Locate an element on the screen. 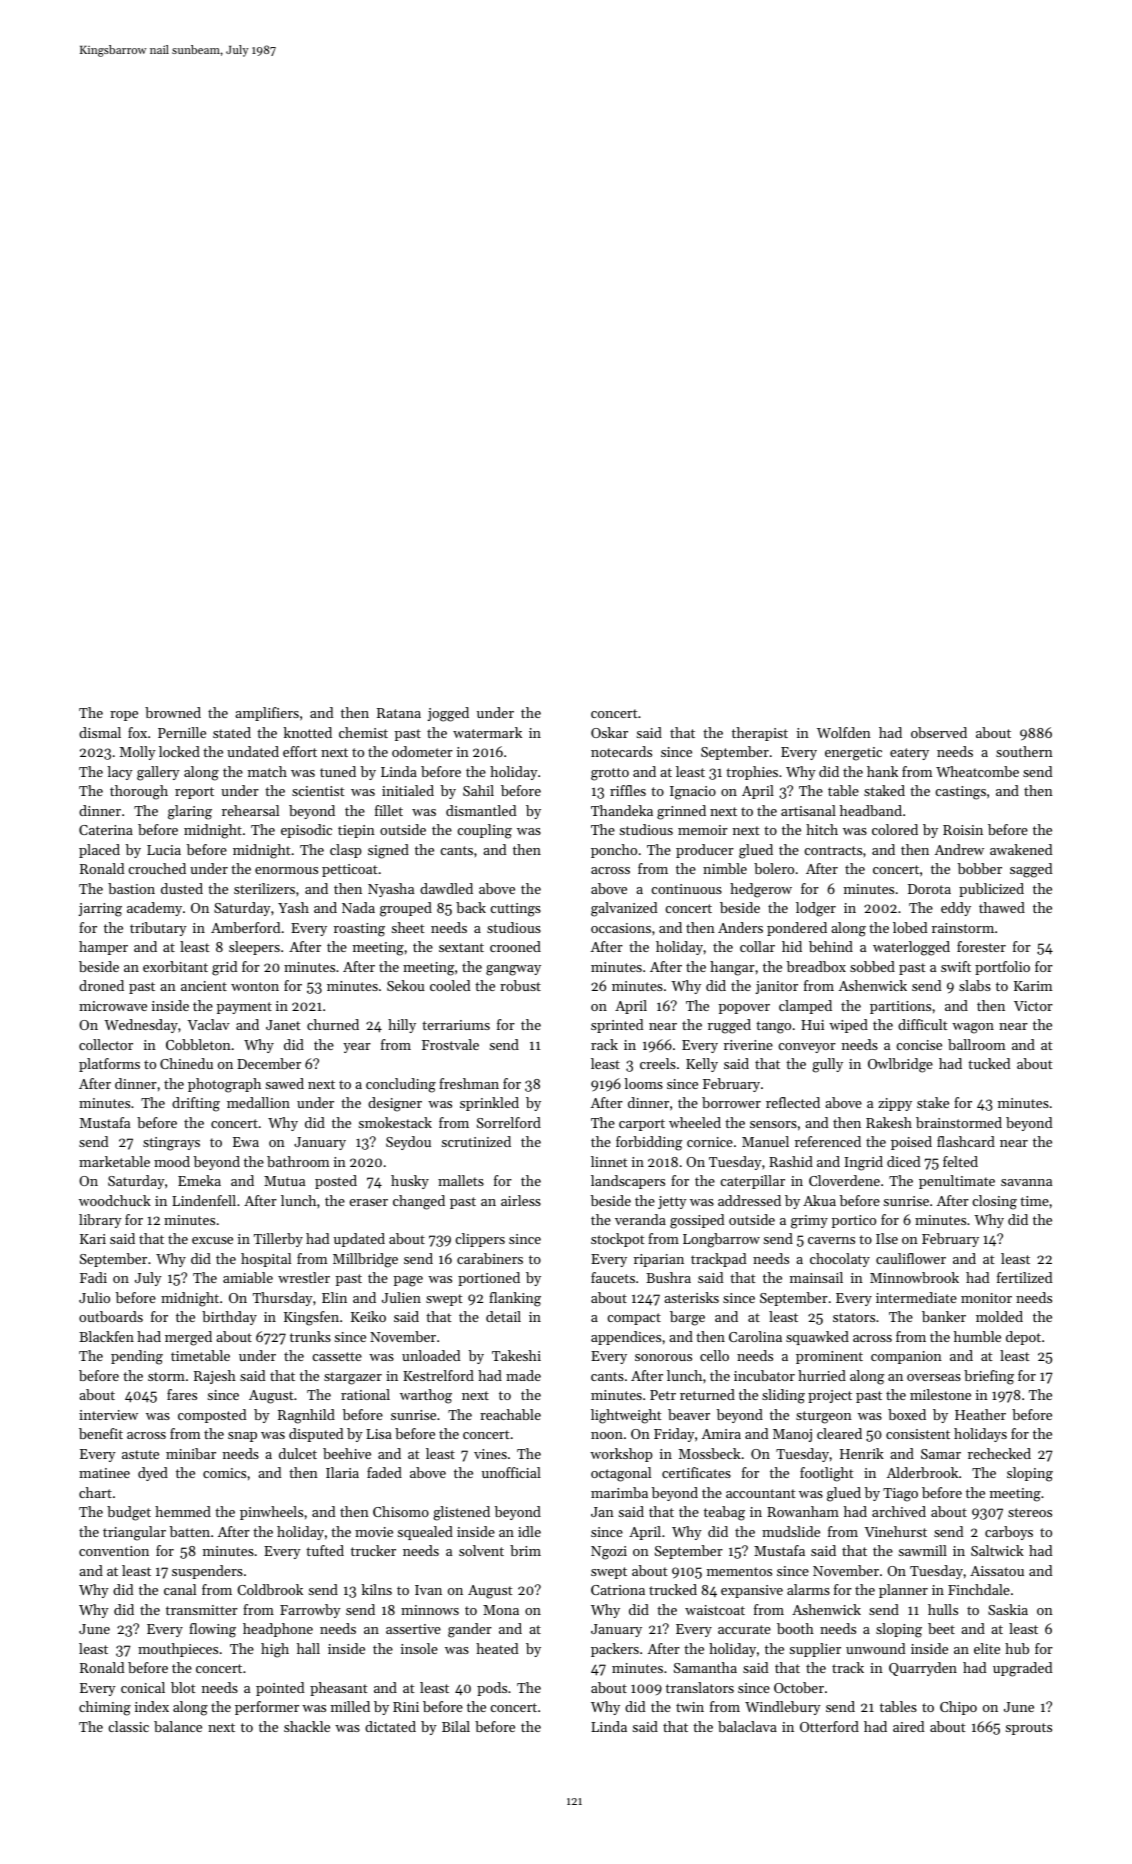 This screenshot has height=1864, width=1132. lodger is located at coordinates (816, 909).
